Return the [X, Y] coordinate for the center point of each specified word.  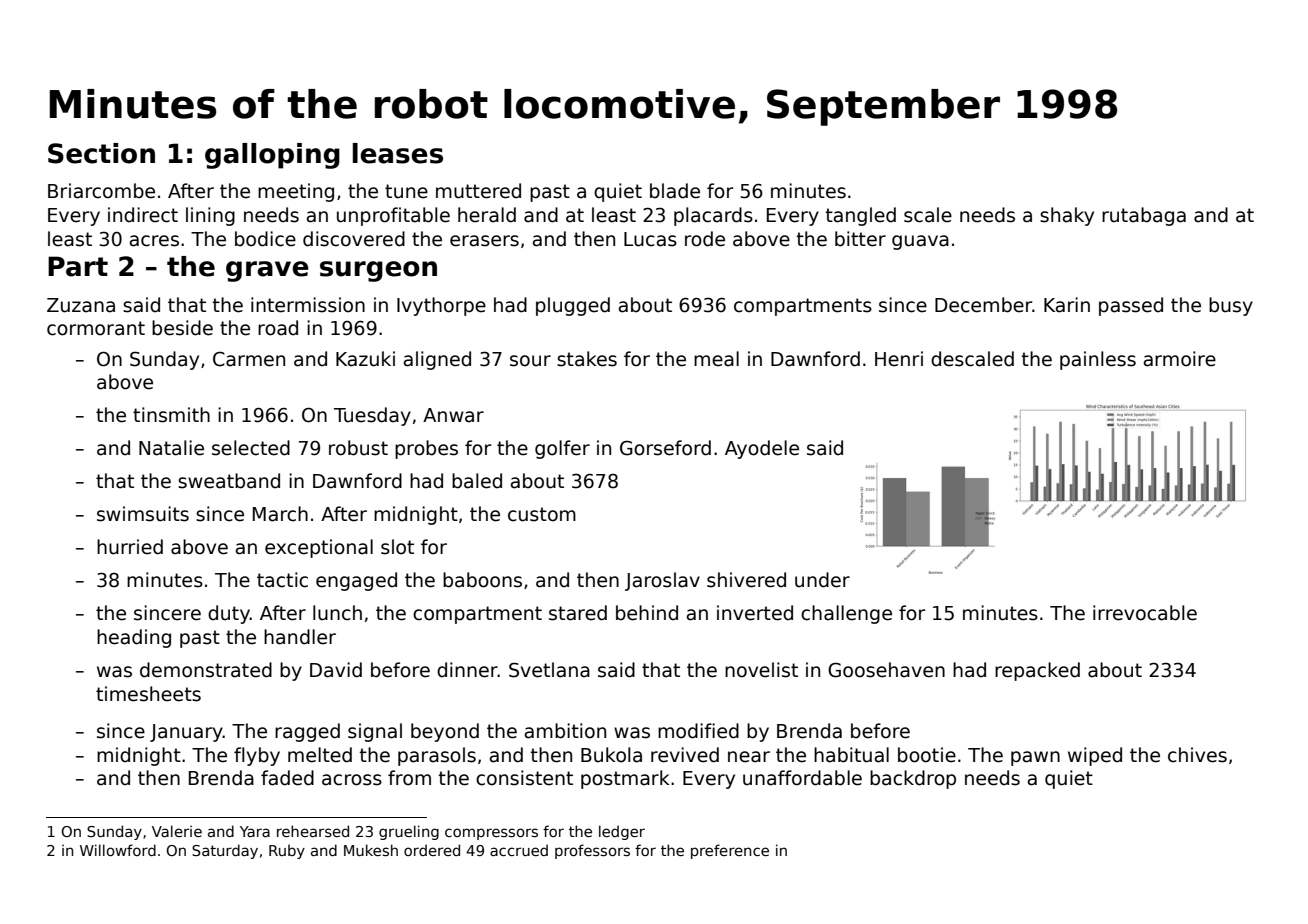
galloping [272, 156]
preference [730, 851]
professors [592, 851]
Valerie [177, 831]
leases [398, 153]
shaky [1067, 216]
